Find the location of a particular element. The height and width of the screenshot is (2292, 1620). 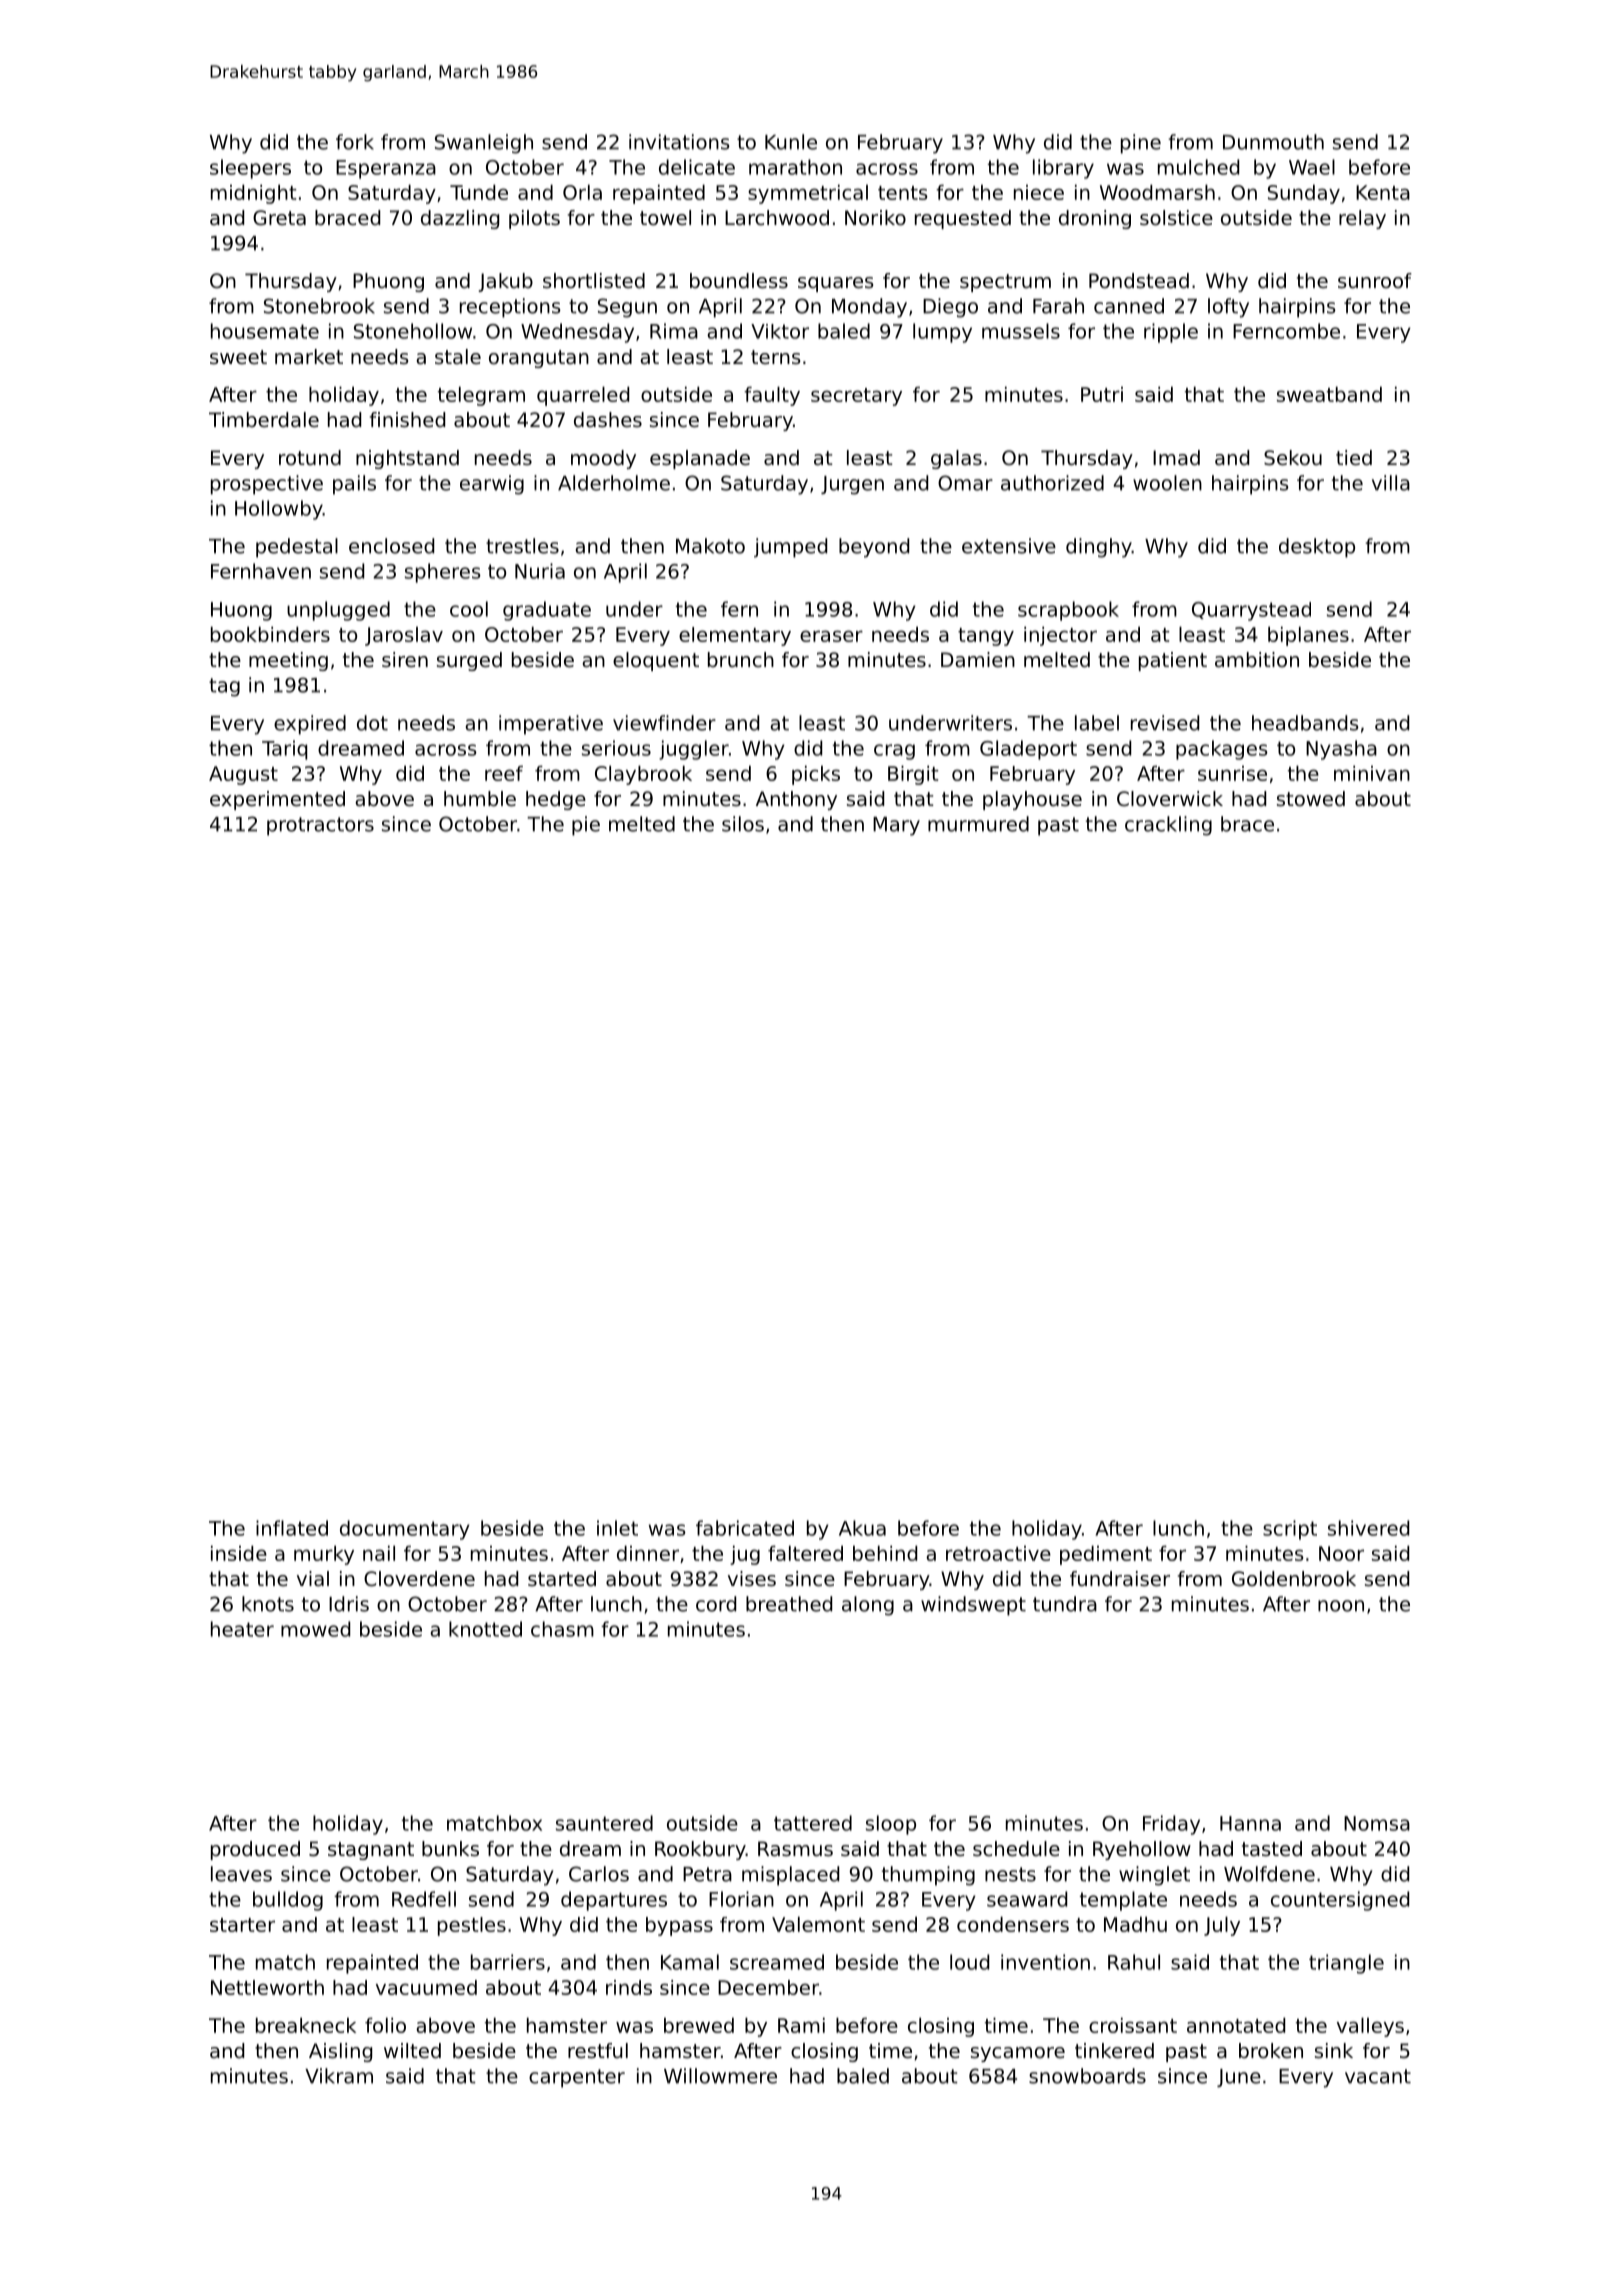

Willowmere is located at coordinates (720, 2076).
